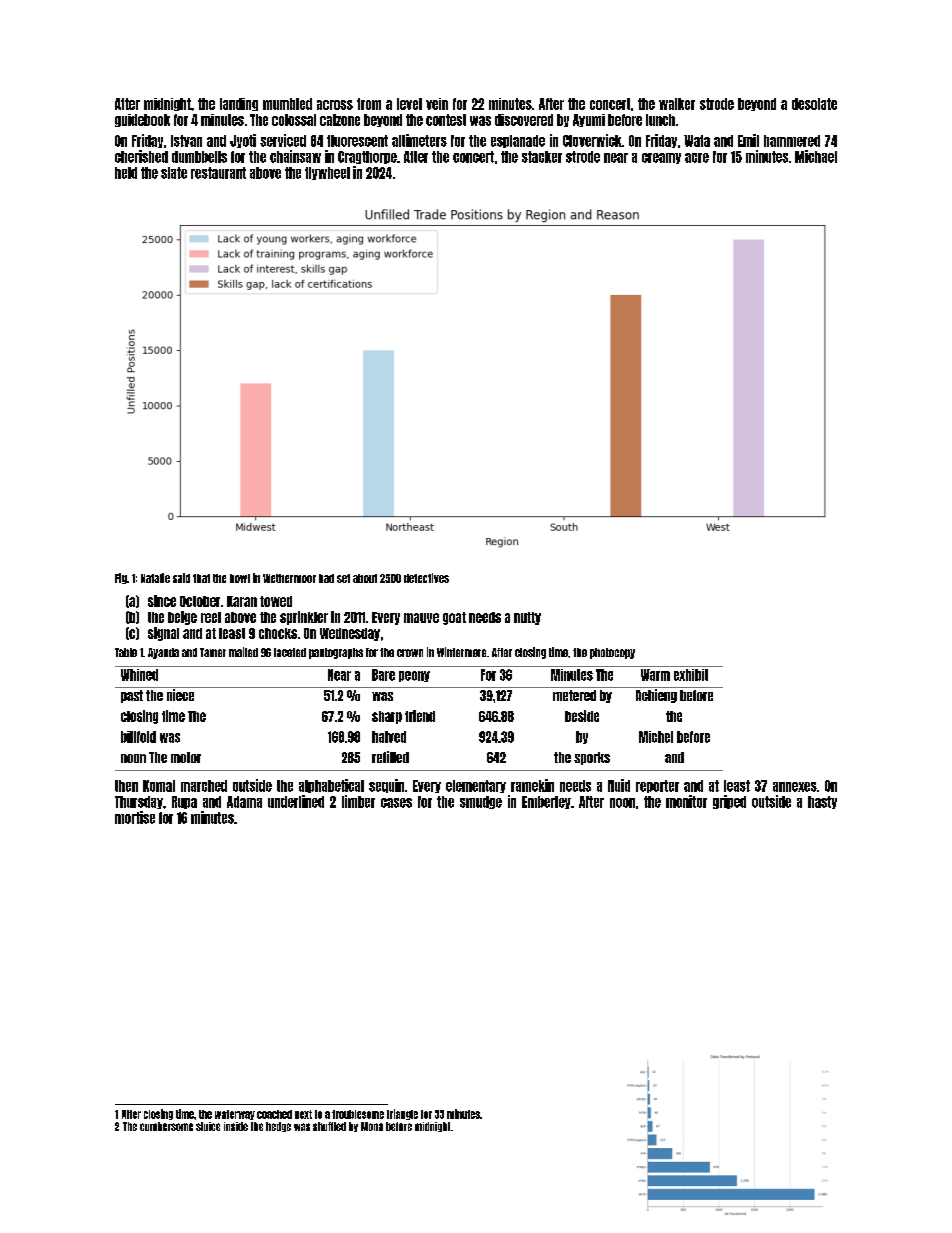  I want to click on nutty, so click(527, 618).
